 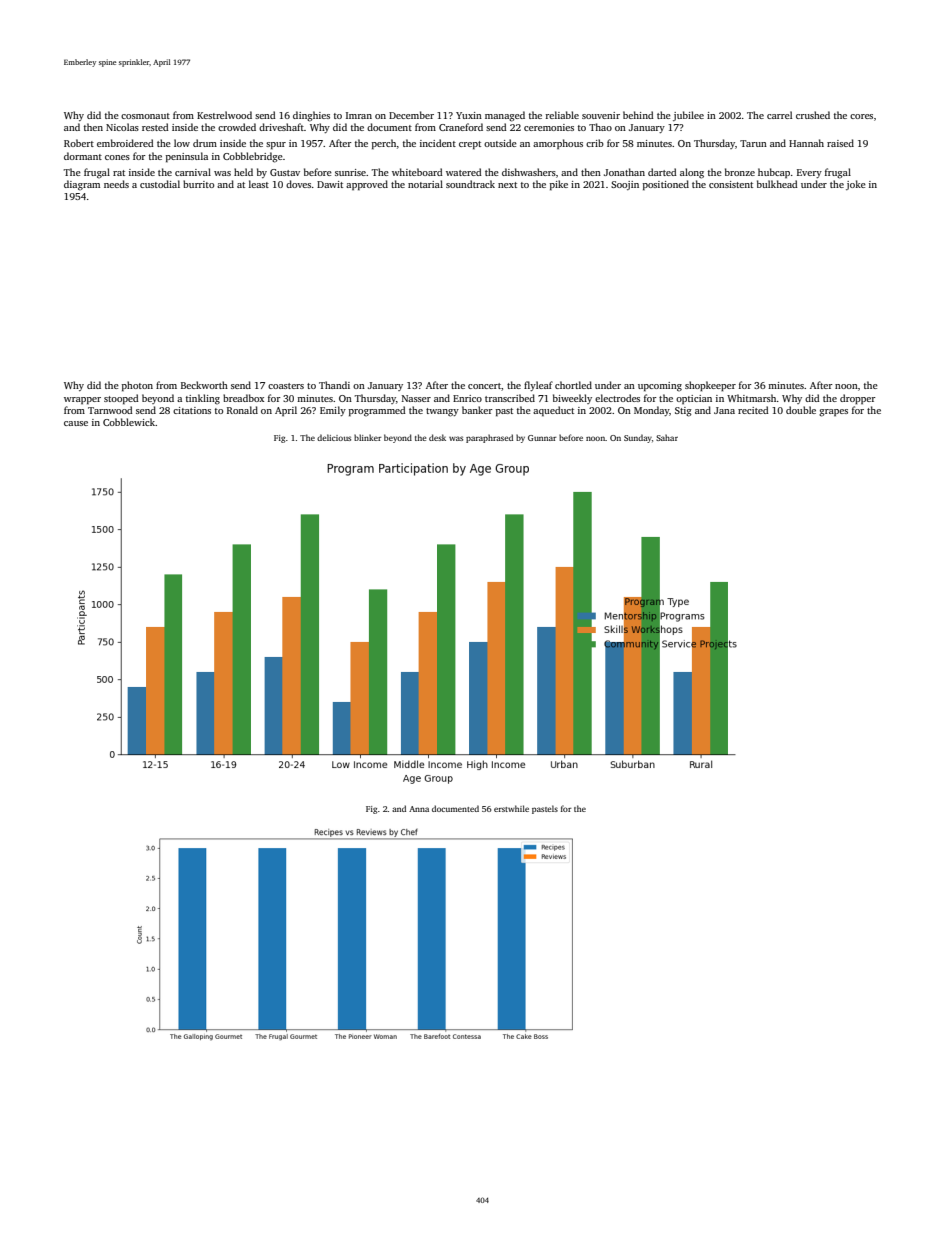 What do you see at coordinates (224, 115) in the screenshot?
I see `Kestrelwood` at bounding box center [224, 115].
